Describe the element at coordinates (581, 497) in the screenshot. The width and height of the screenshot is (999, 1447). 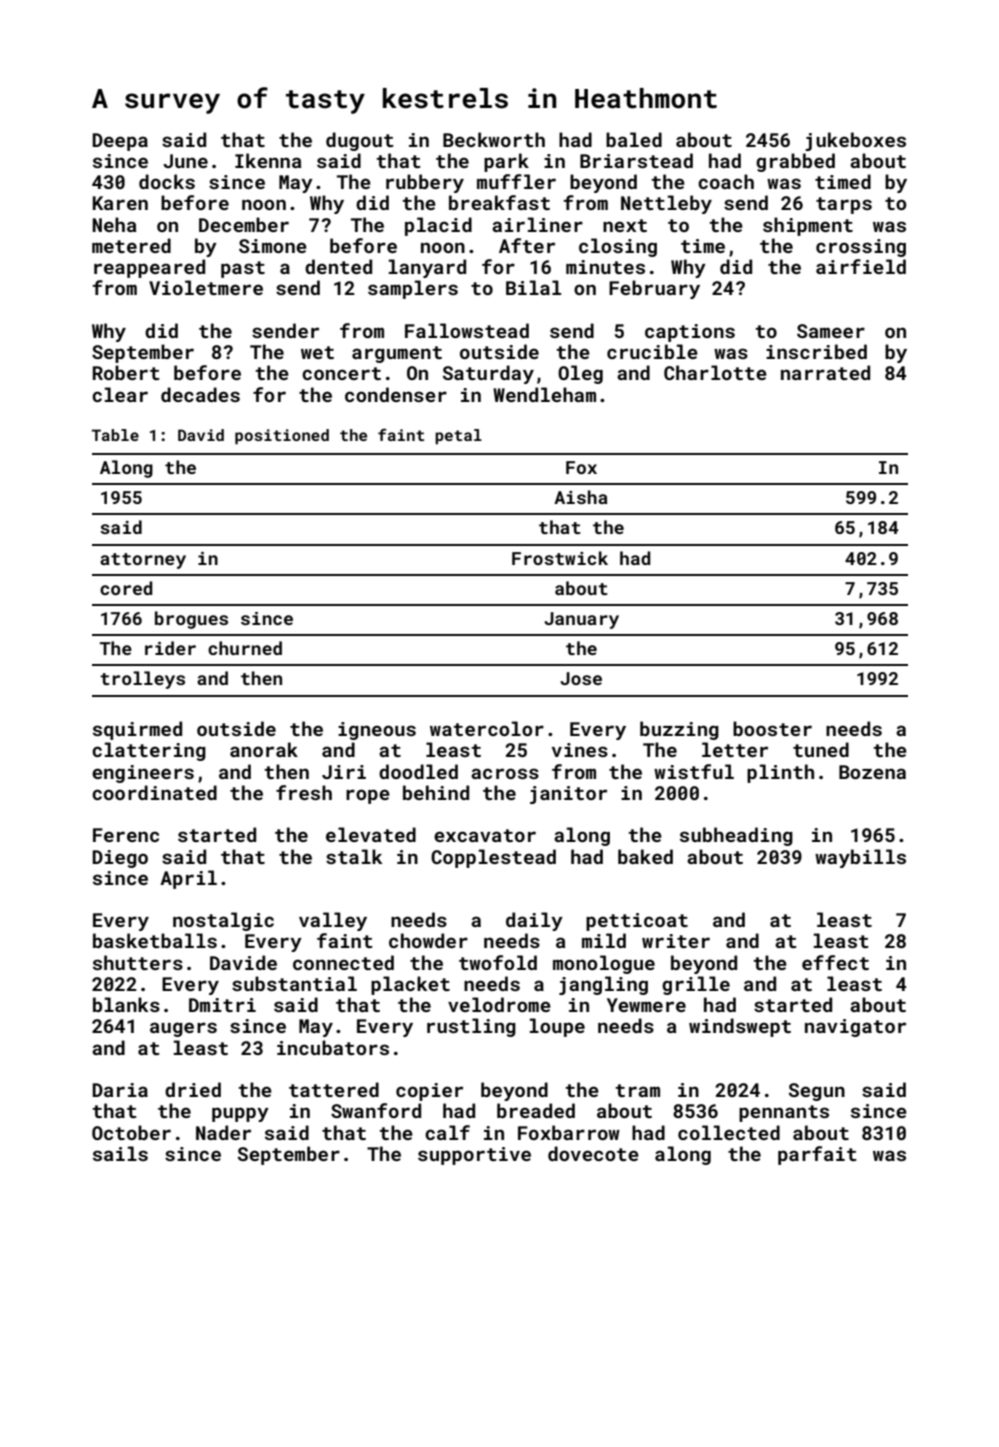
I see `Aisha` at that location.
